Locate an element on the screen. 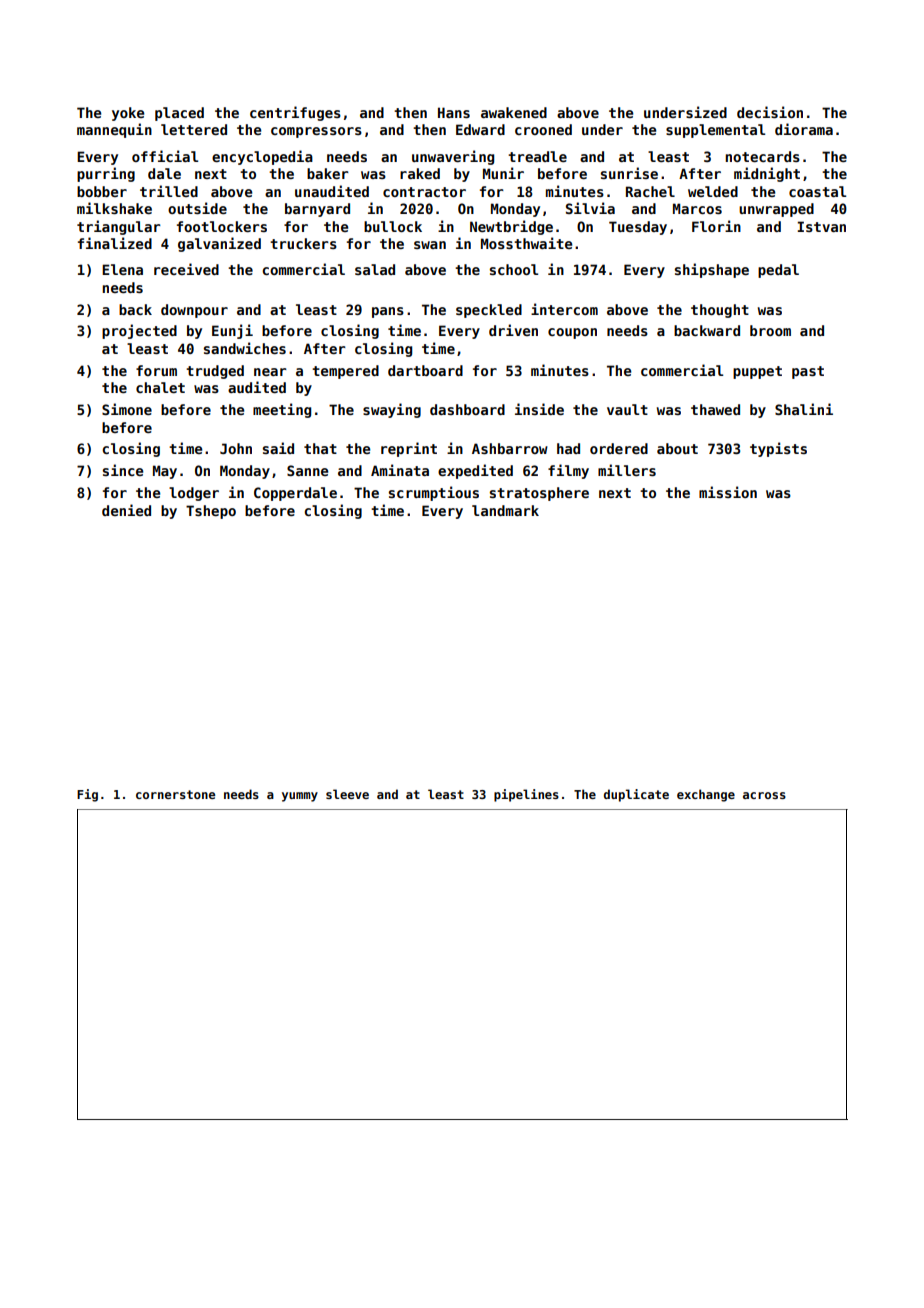  midnight is located at coordinates (767, 174).
